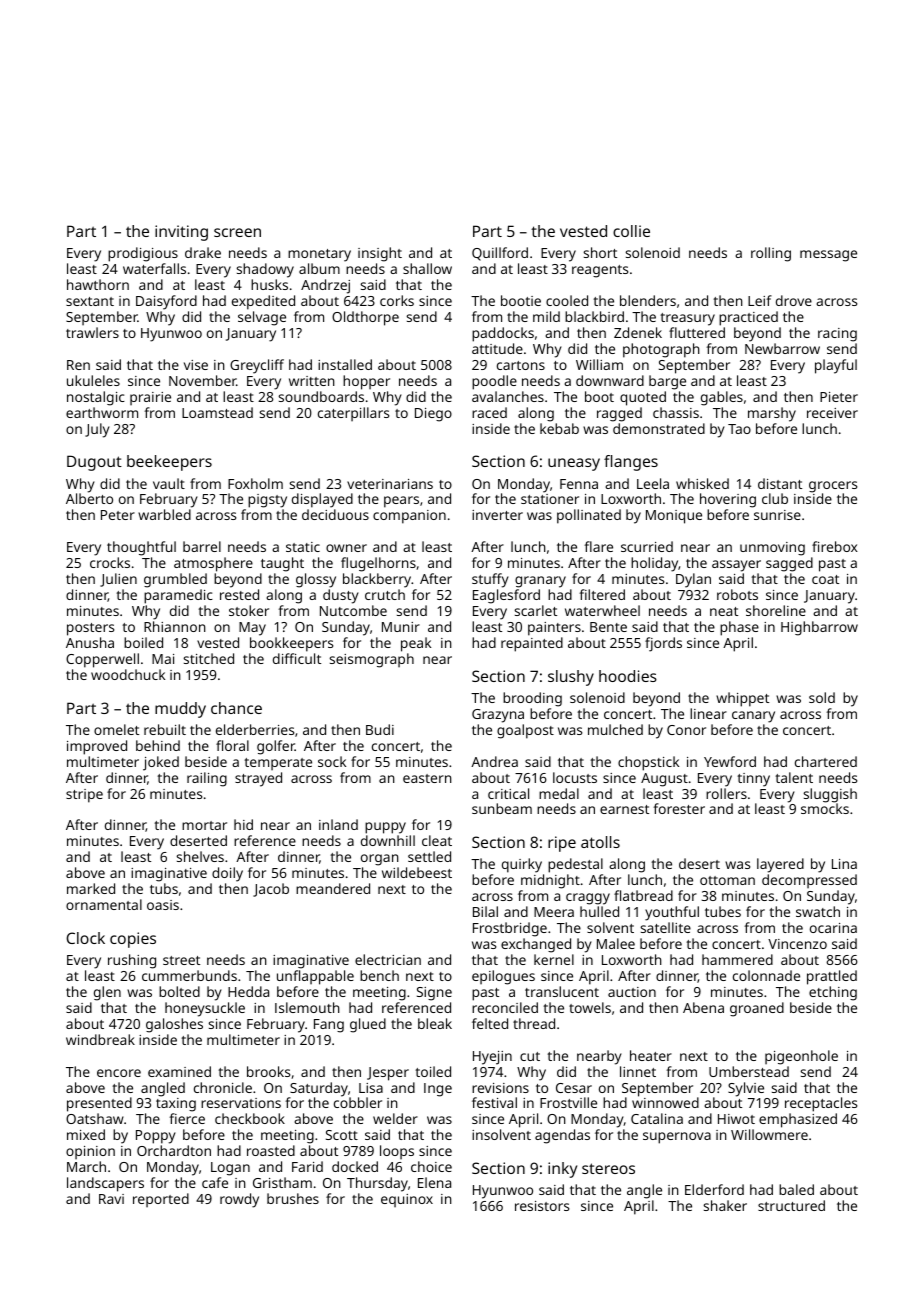  What do you see at coordinates (163, 905) in the screenshot?
I see `oasis` at bounding box center [163, 905].
